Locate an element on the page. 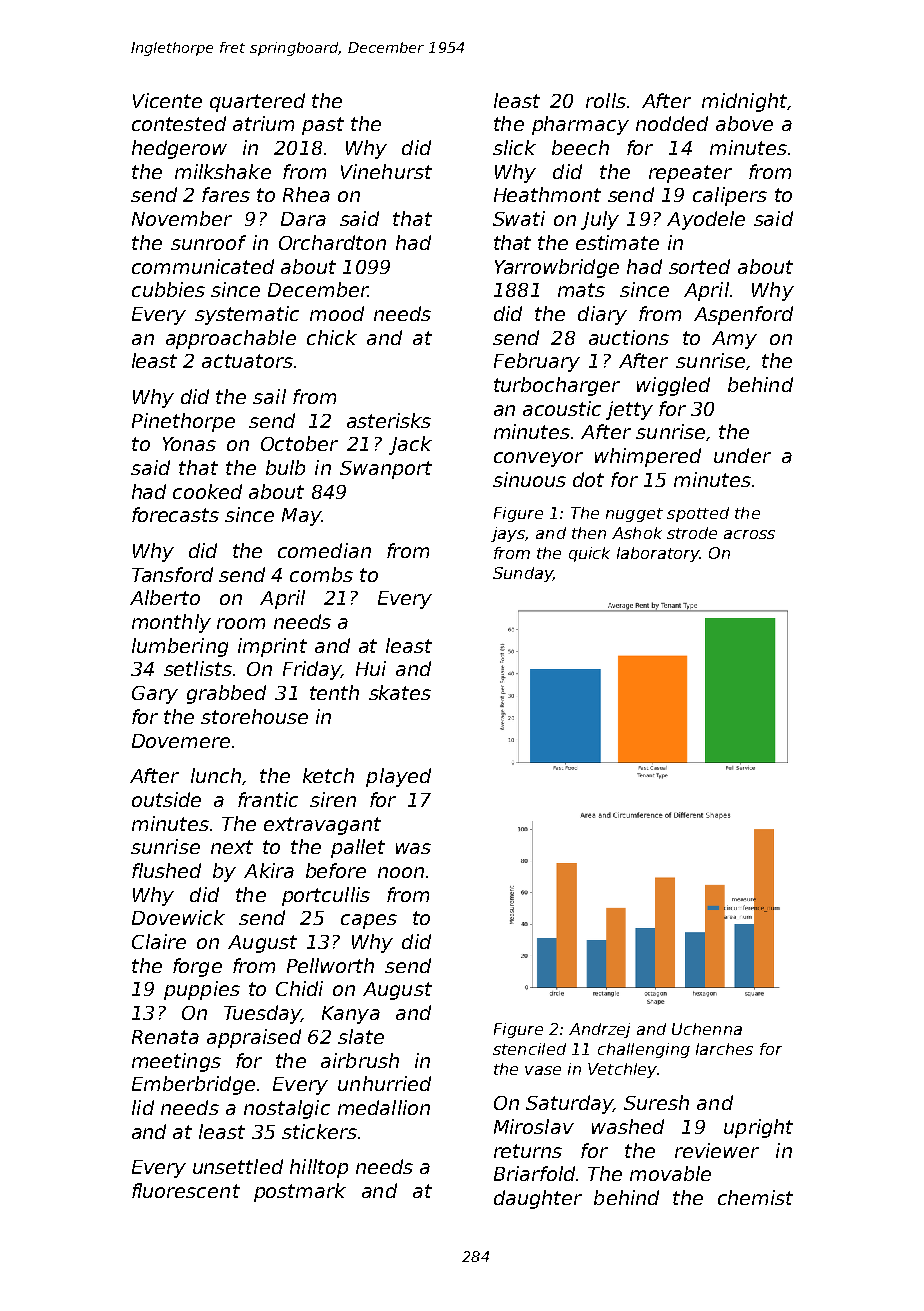  turbocharger is located at coordinates (557, 386).
